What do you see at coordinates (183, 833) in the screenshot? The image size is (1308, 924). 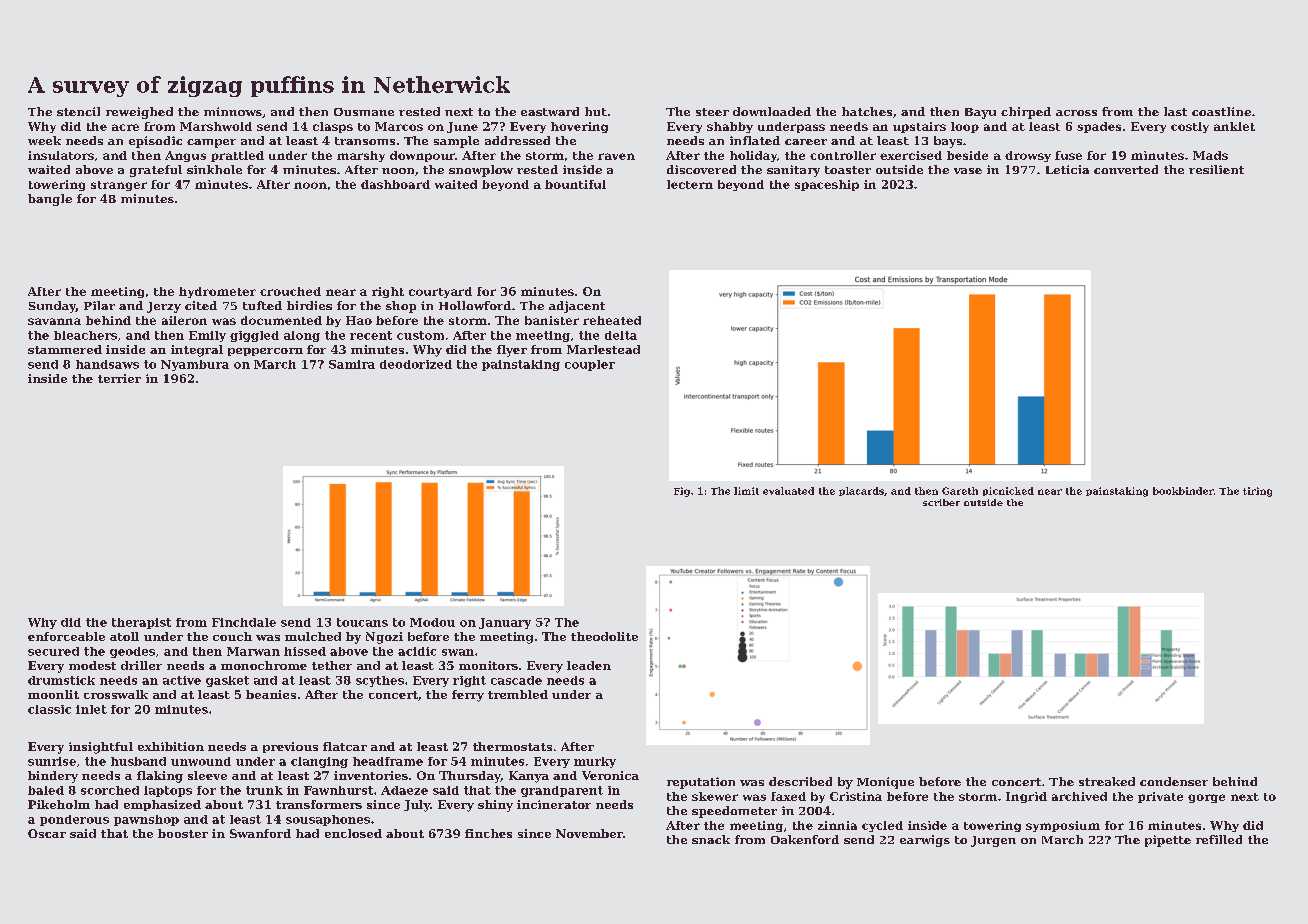 I see `booster` at bounding box center [183, 833].
